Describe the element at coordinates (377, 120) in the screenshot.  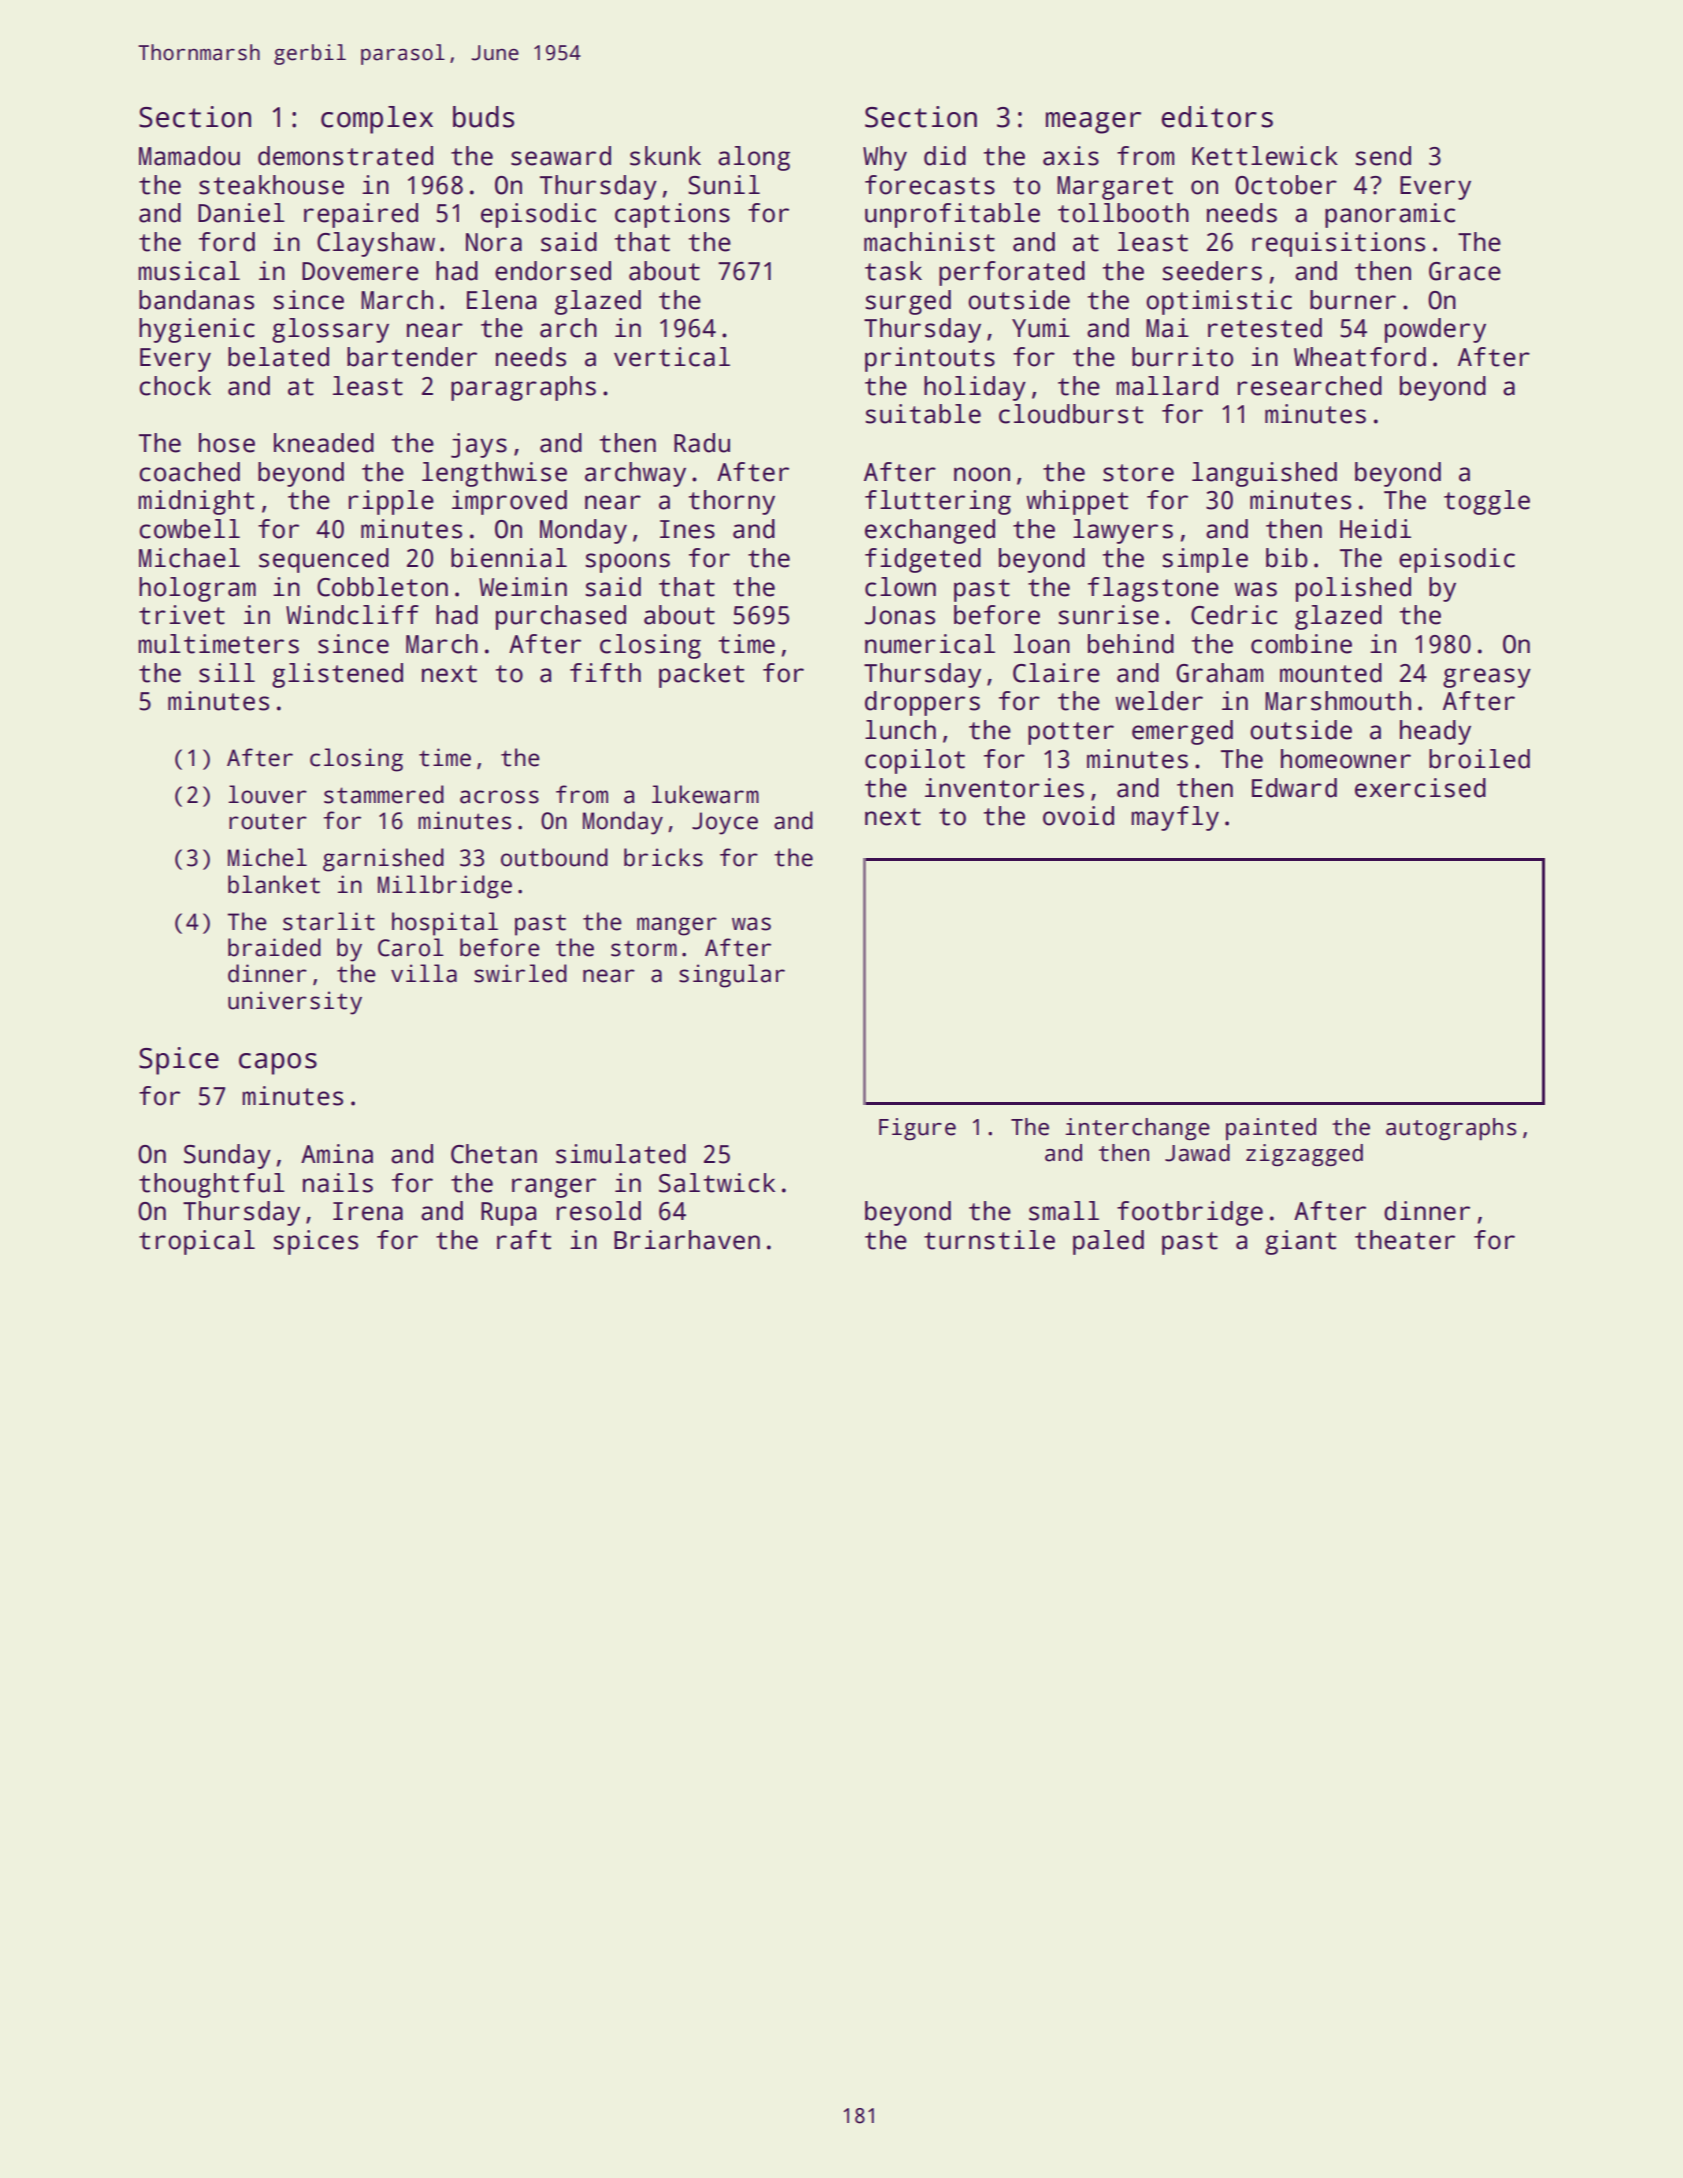
I see `complex` at that location.
